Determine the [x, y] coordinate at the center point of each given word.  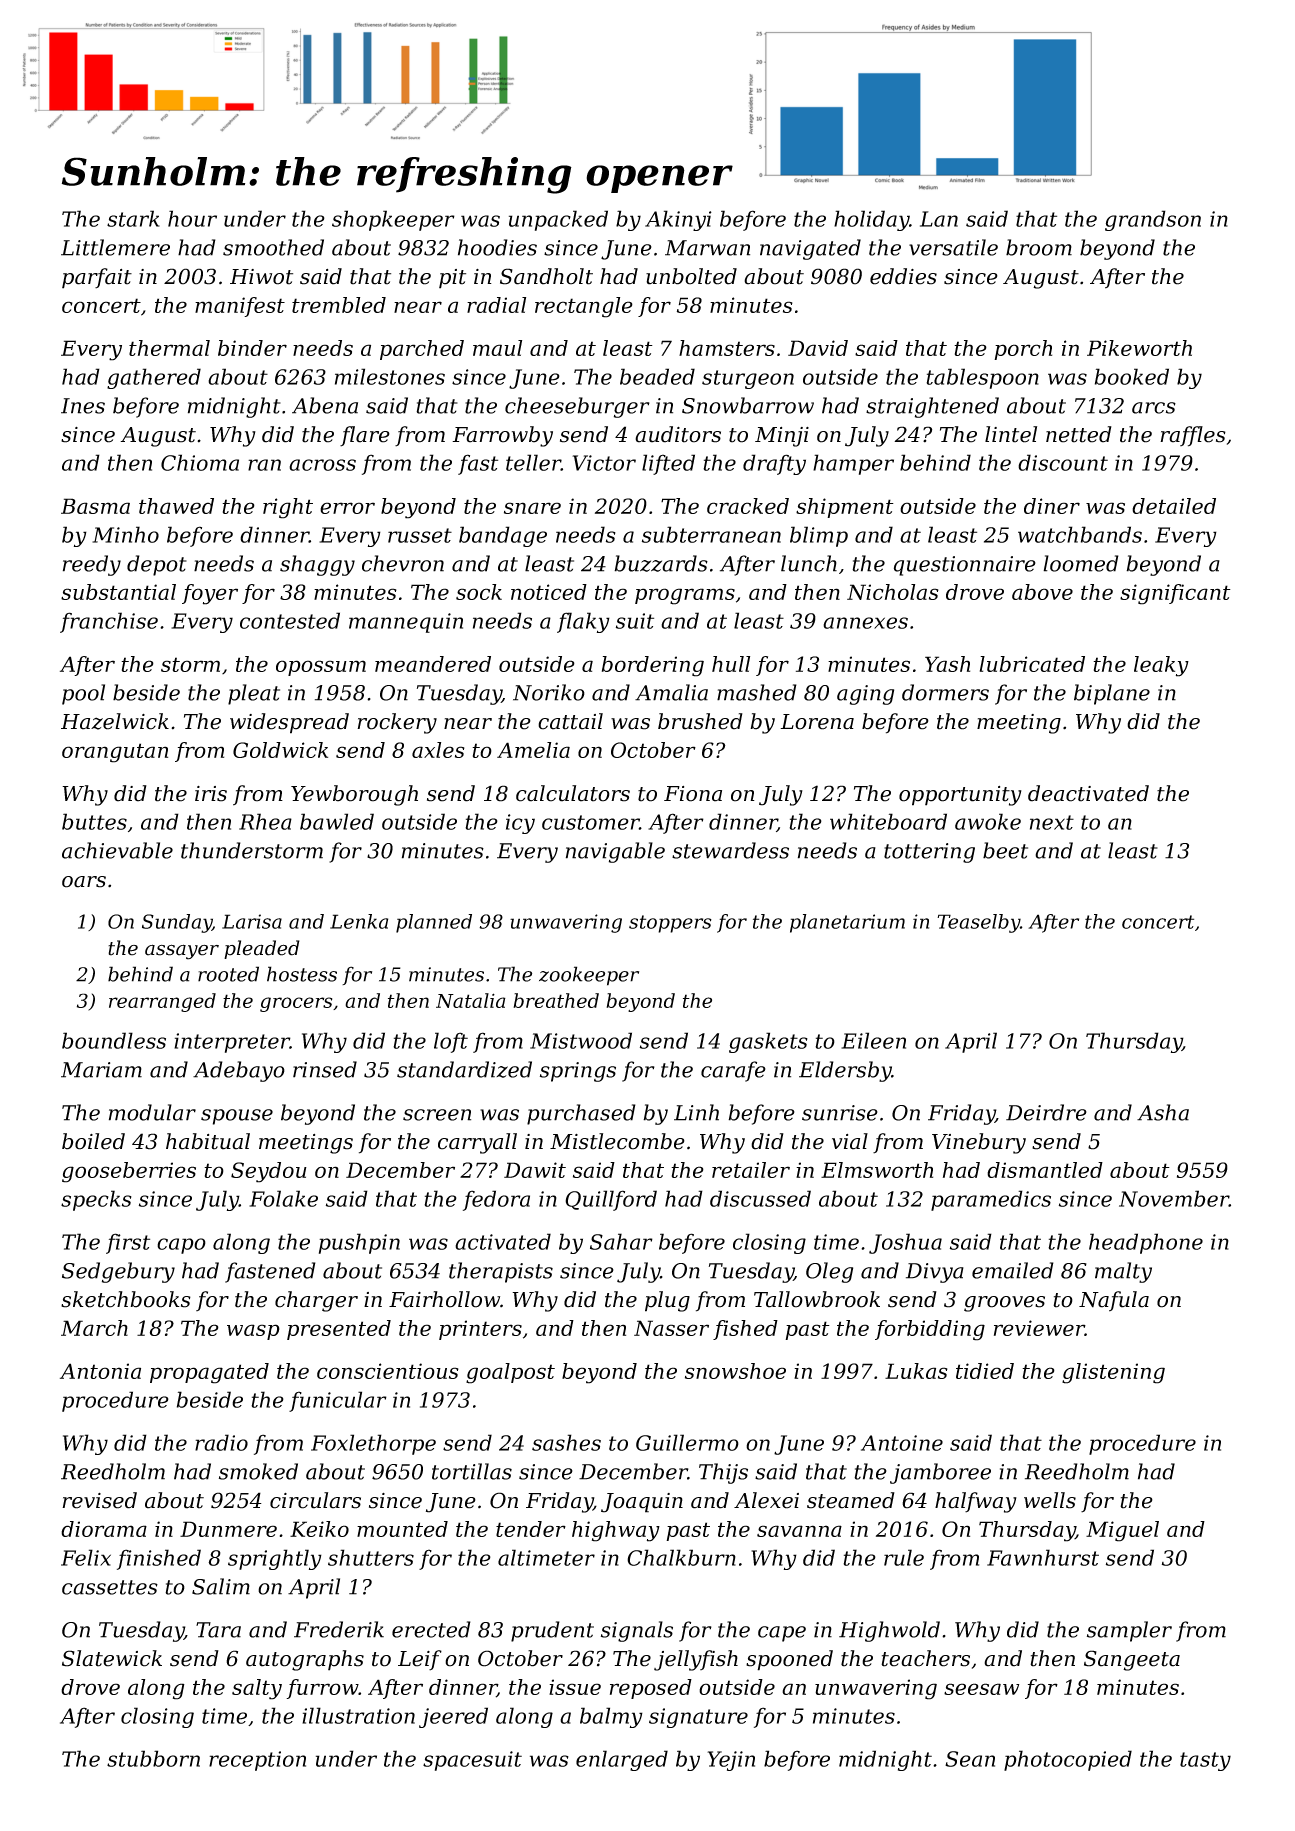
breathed [556, 1000]
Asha [1163, 1112]
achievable [117, 850]
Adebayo [239, 1071]
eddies [903, 276]
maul [497, 348]
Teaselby [978, 923]
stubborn [153, 1758]
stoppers [670, 924]
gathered [154, 378]
